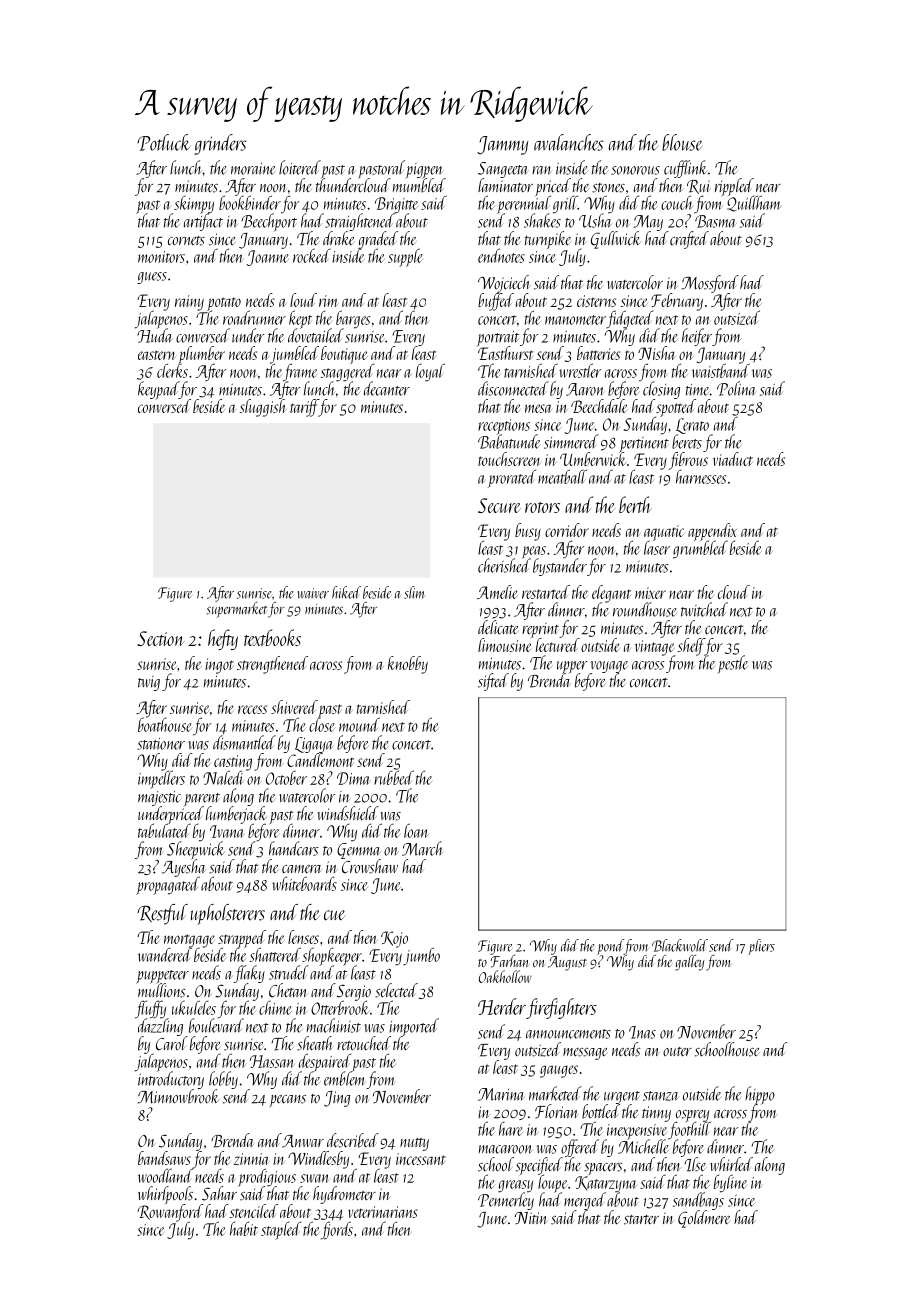 Image resolution: width=924 pixels, height=1311 pixels. Describe the element at coordinates (682, 142) in the screenshot. I see `blouse` at that location.
